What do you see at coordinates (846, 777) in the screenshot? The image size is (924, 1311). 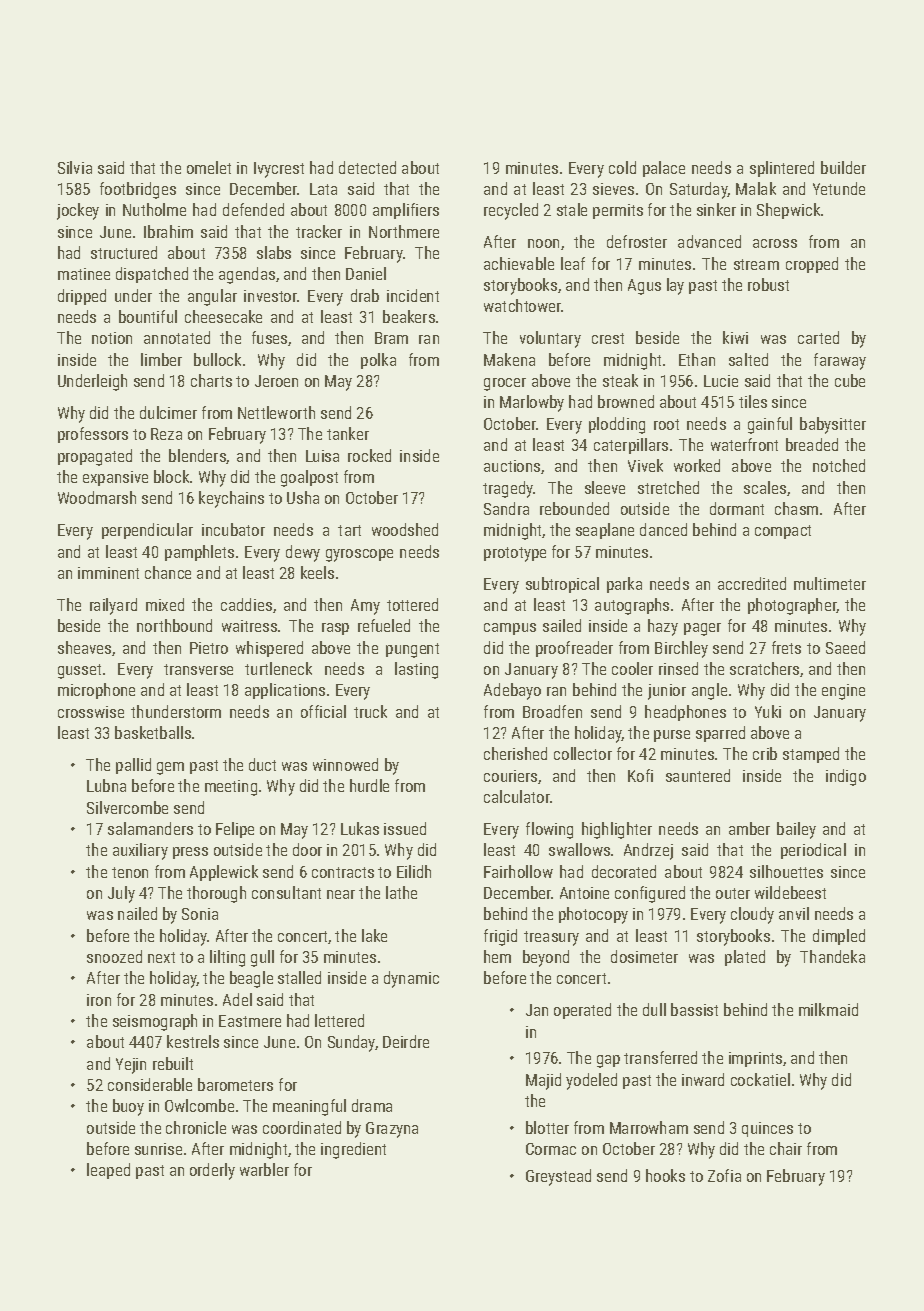 I see `indigo` at bounding box center [846, 777].
